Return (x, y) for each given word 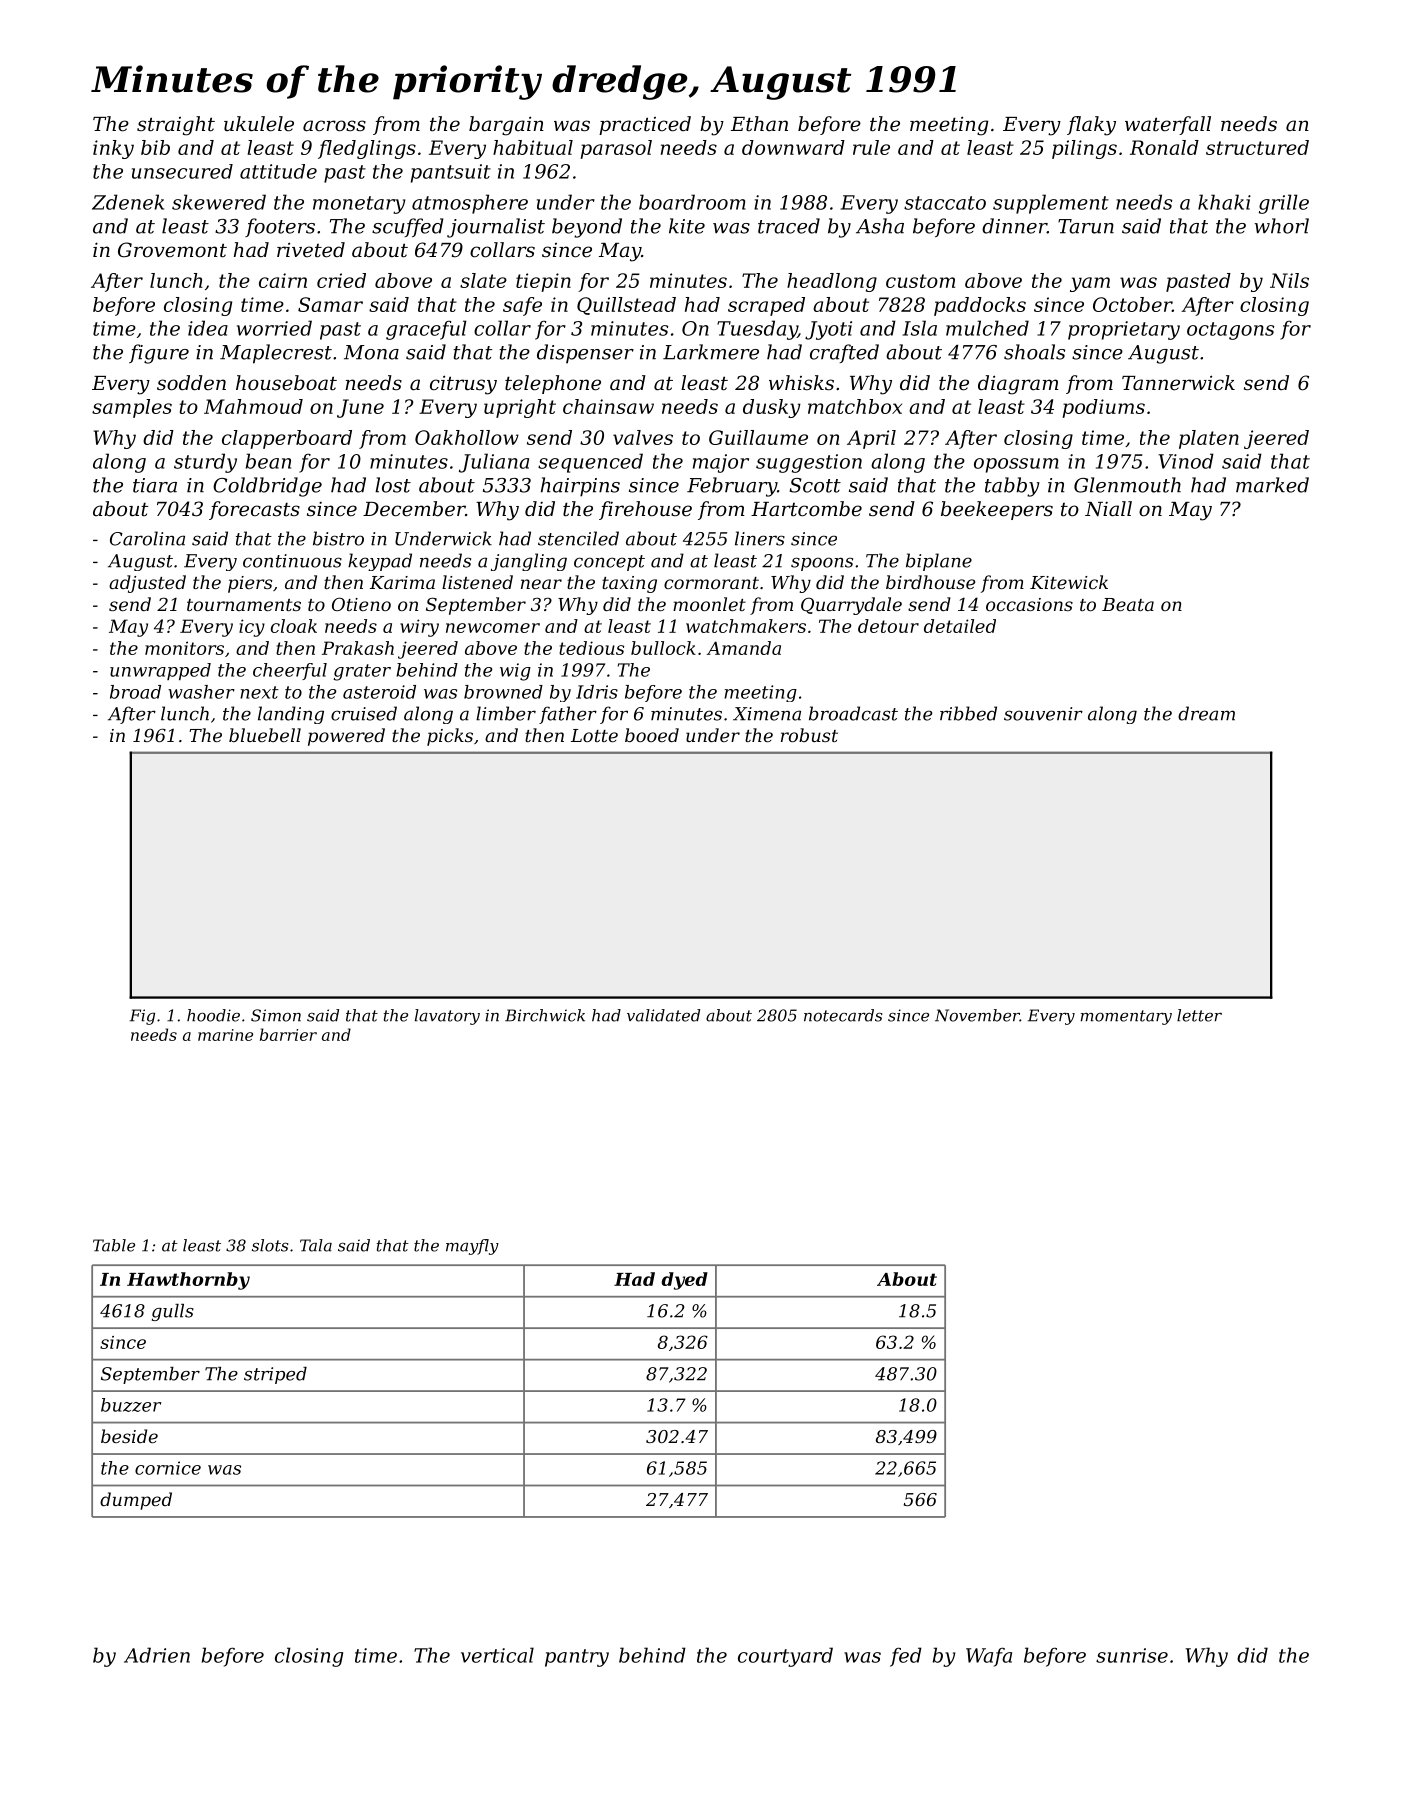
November (977, 1015)
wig (515, 672)
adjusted (147, 584)
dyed (684, 1281)
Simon (276, 1015)
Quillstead (626, 306)
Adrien (157, 1655)
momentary (1126, 1017)
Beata (1128, 604)
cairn (283, 280)
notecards (843, 1015)
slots (270, 1245)
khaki (1224, 202)
